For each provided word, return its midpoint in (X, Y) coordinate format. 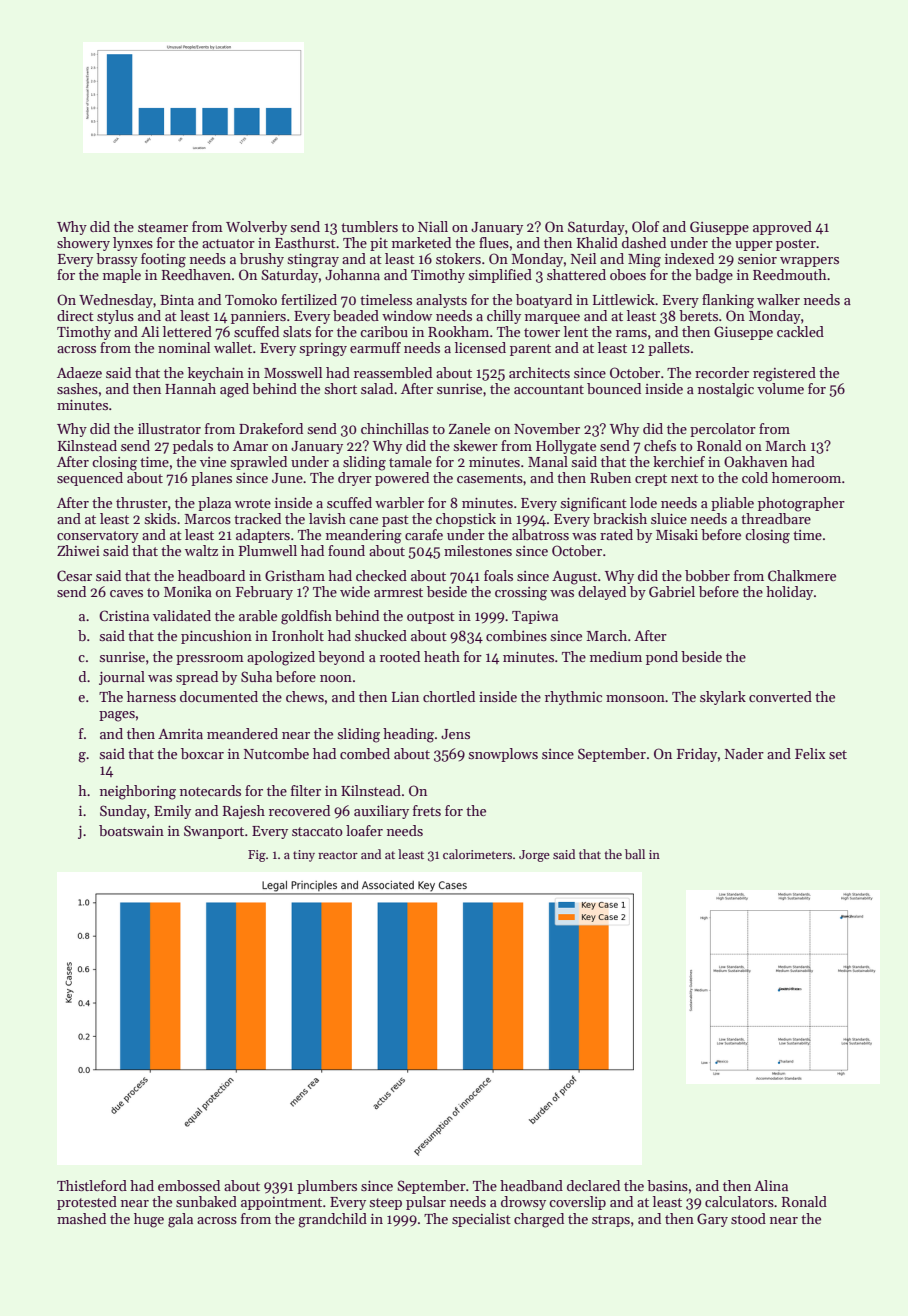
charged (539, 1220)
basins (667, 1185)
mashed (81, 1218)
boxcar (202, 753)
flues (494, 242)
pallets (669, 349)
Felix (810, 753)
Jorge (534, 856)
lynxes (133, 244)
